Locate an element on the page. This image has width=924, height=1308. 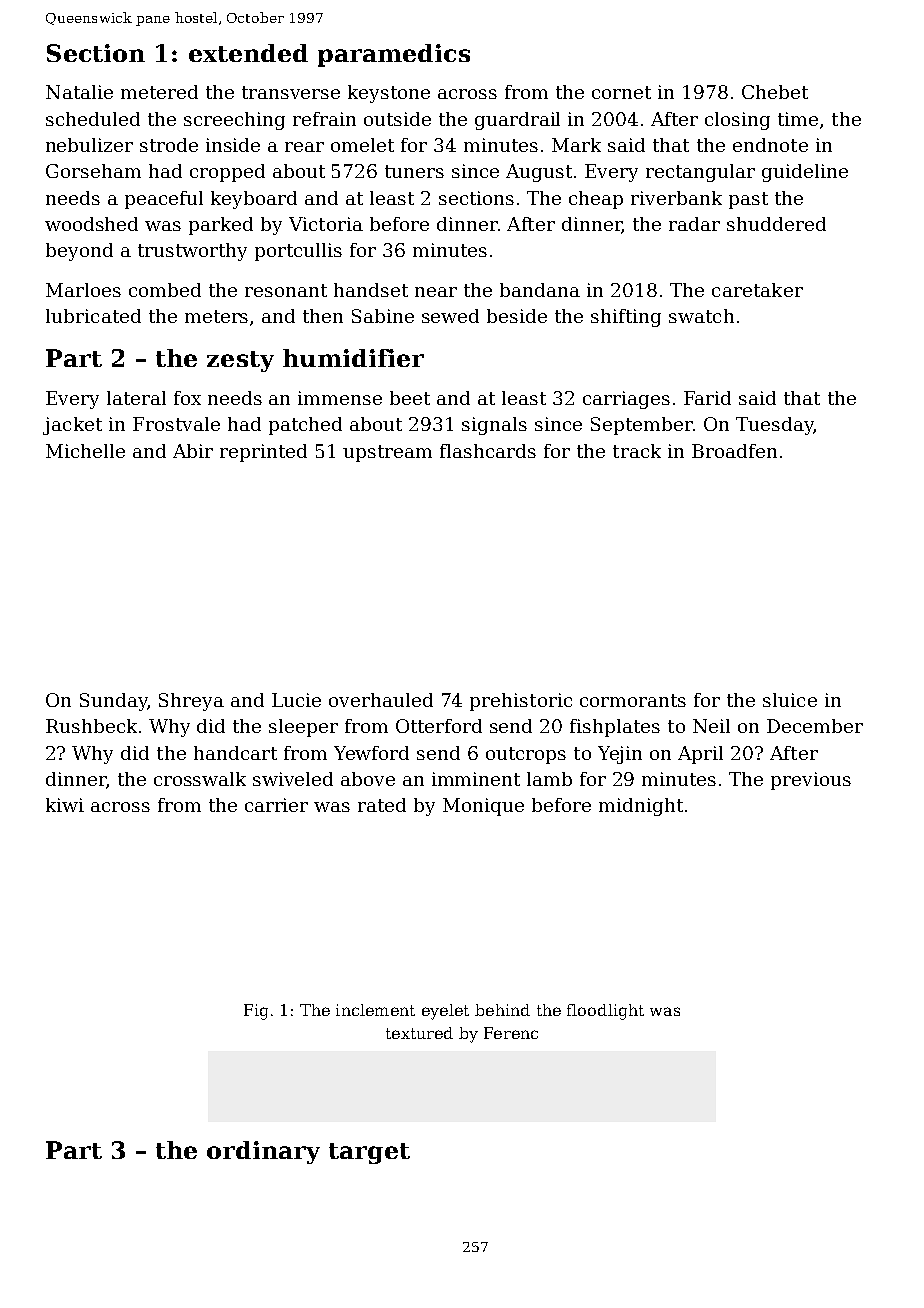
previous is located at coordinates (811, 781).
